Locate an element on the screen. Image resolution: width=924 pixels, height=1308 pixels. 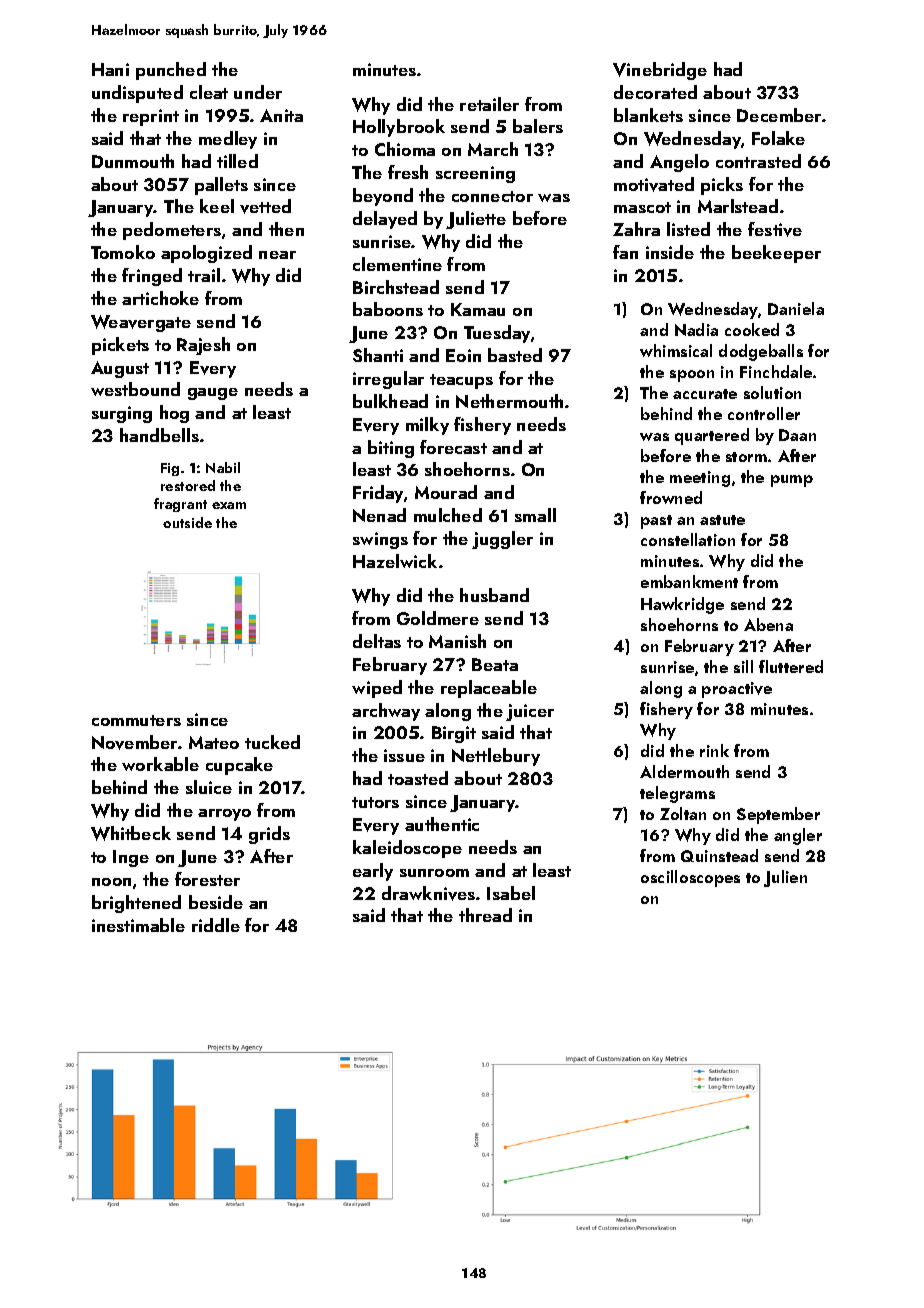
Nettlebury is located at coordinates (496, 757).
